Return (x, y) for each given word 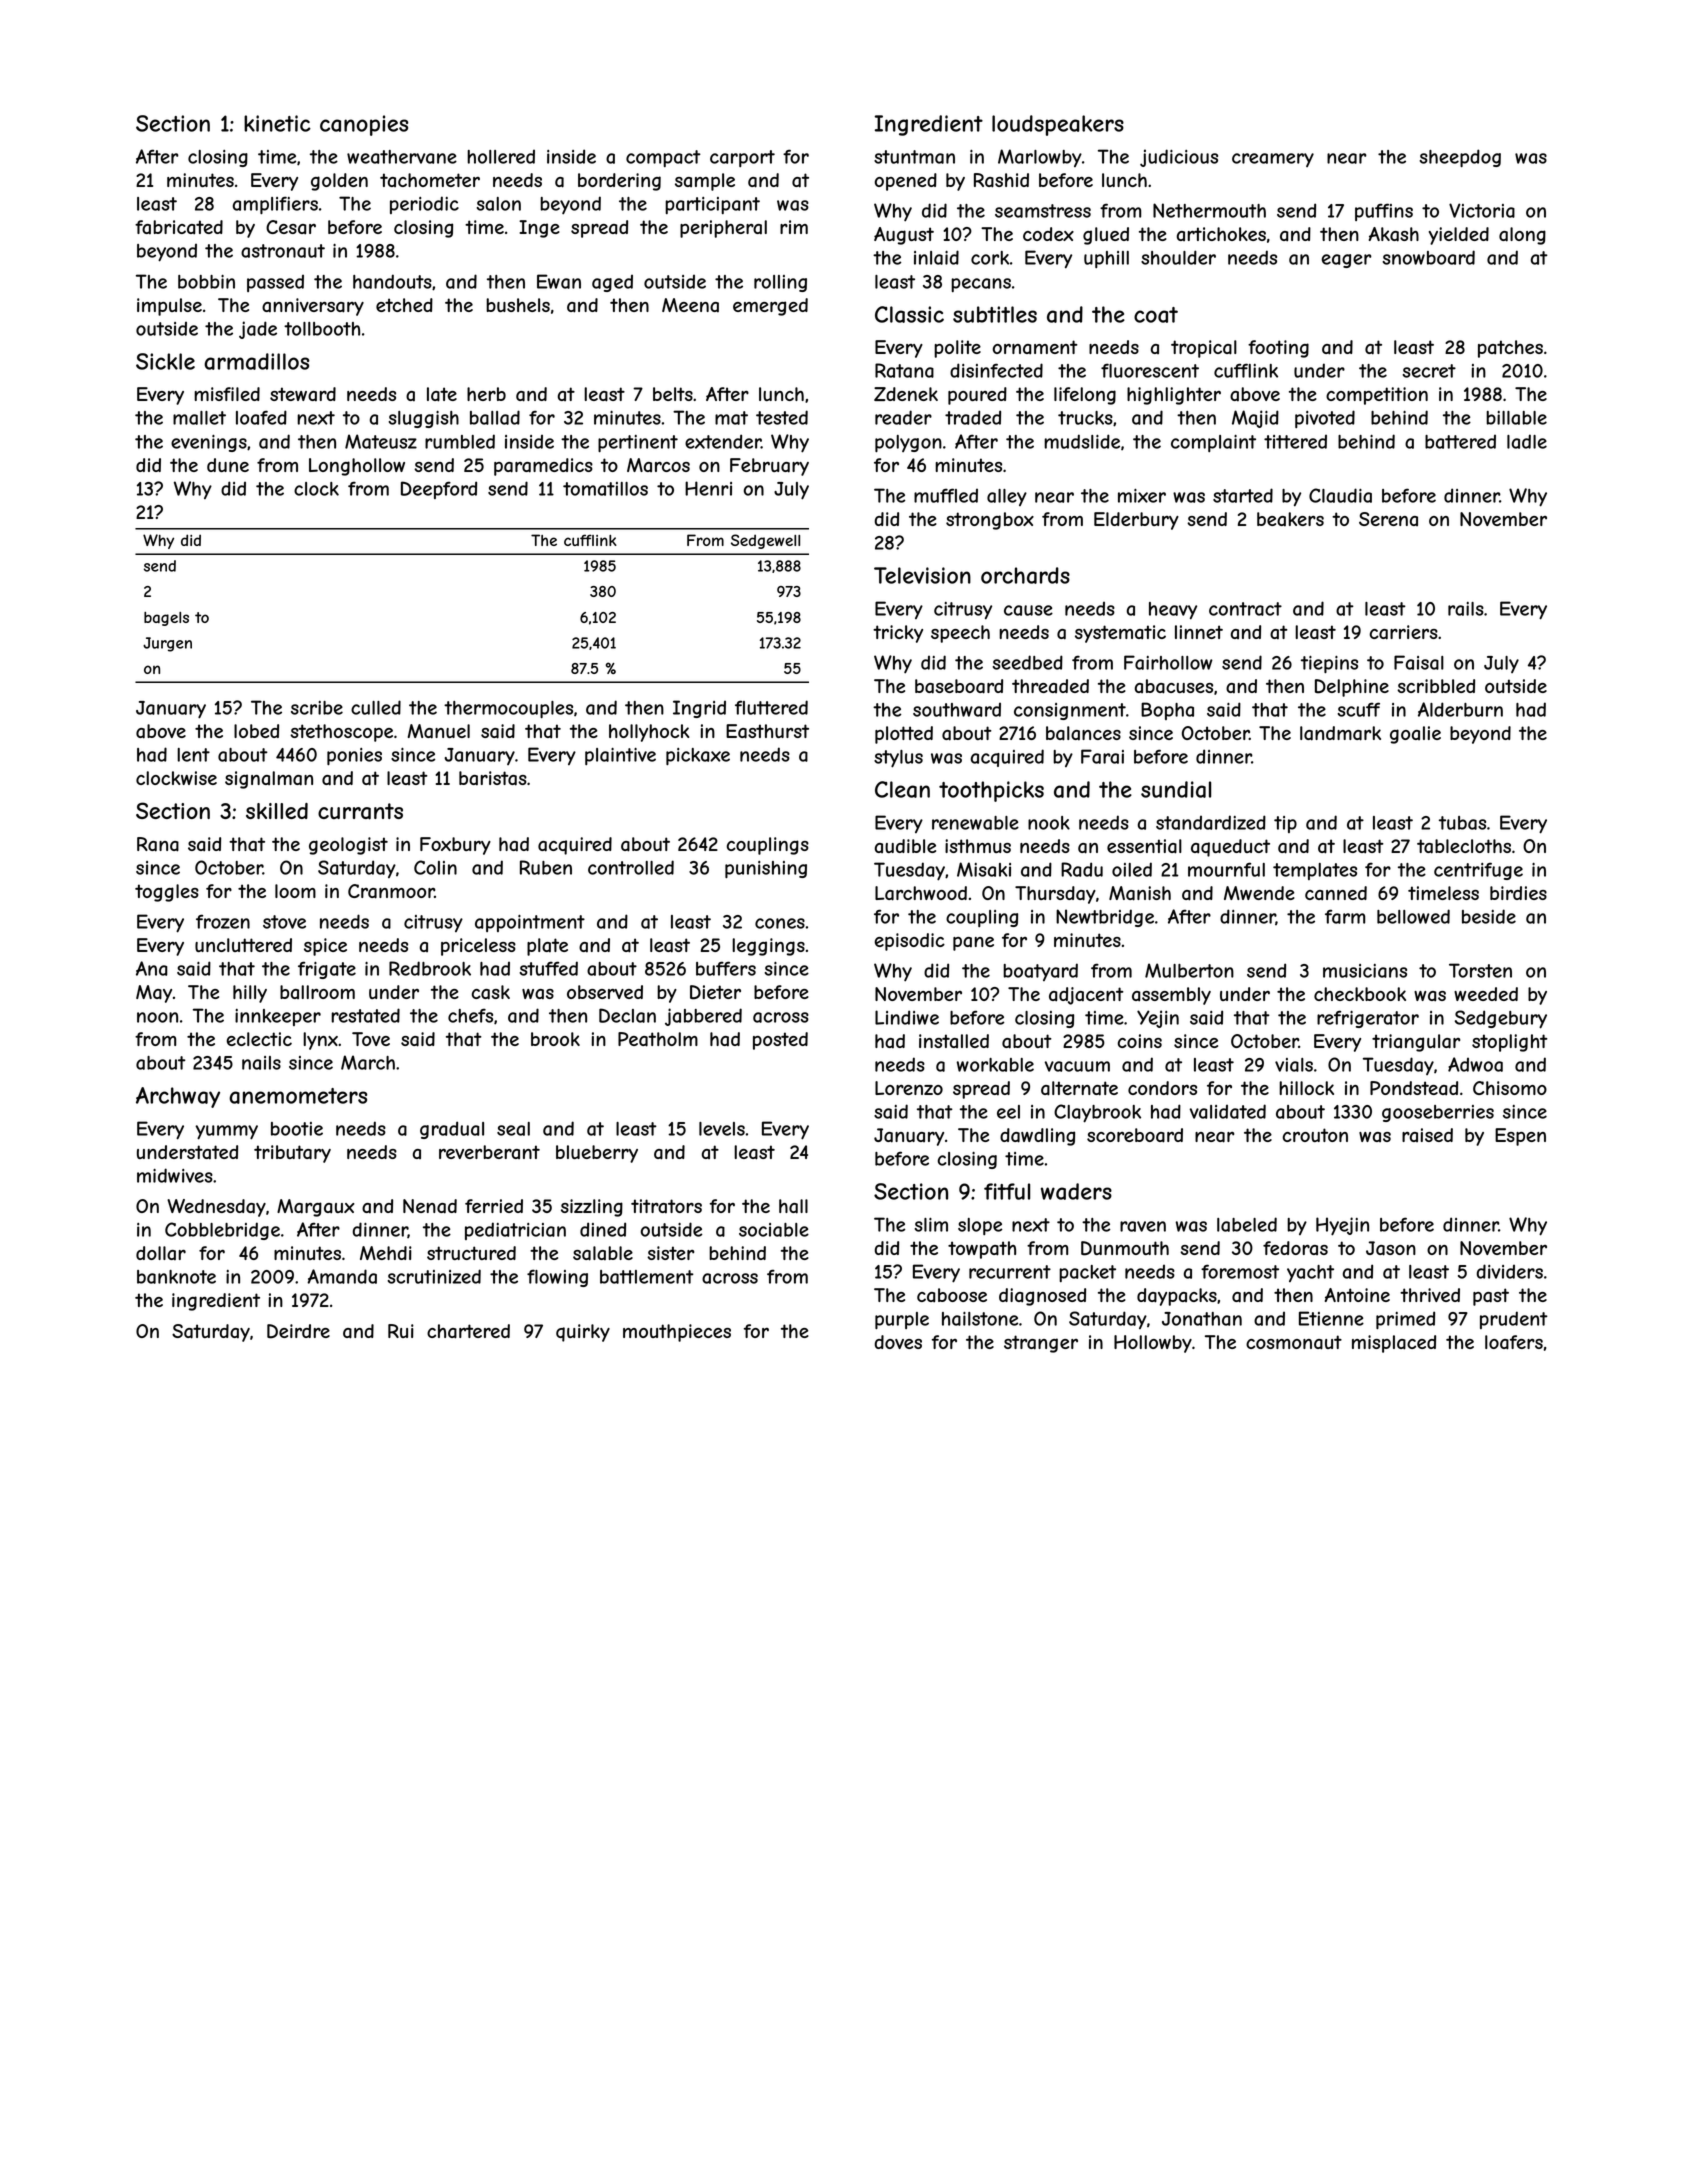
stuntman (914, 157)
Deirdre (298, 1331)
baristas (493, 778)
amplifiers (275, 205)
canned (1336, 893)
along (1522, 236)
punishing (766, 869)
